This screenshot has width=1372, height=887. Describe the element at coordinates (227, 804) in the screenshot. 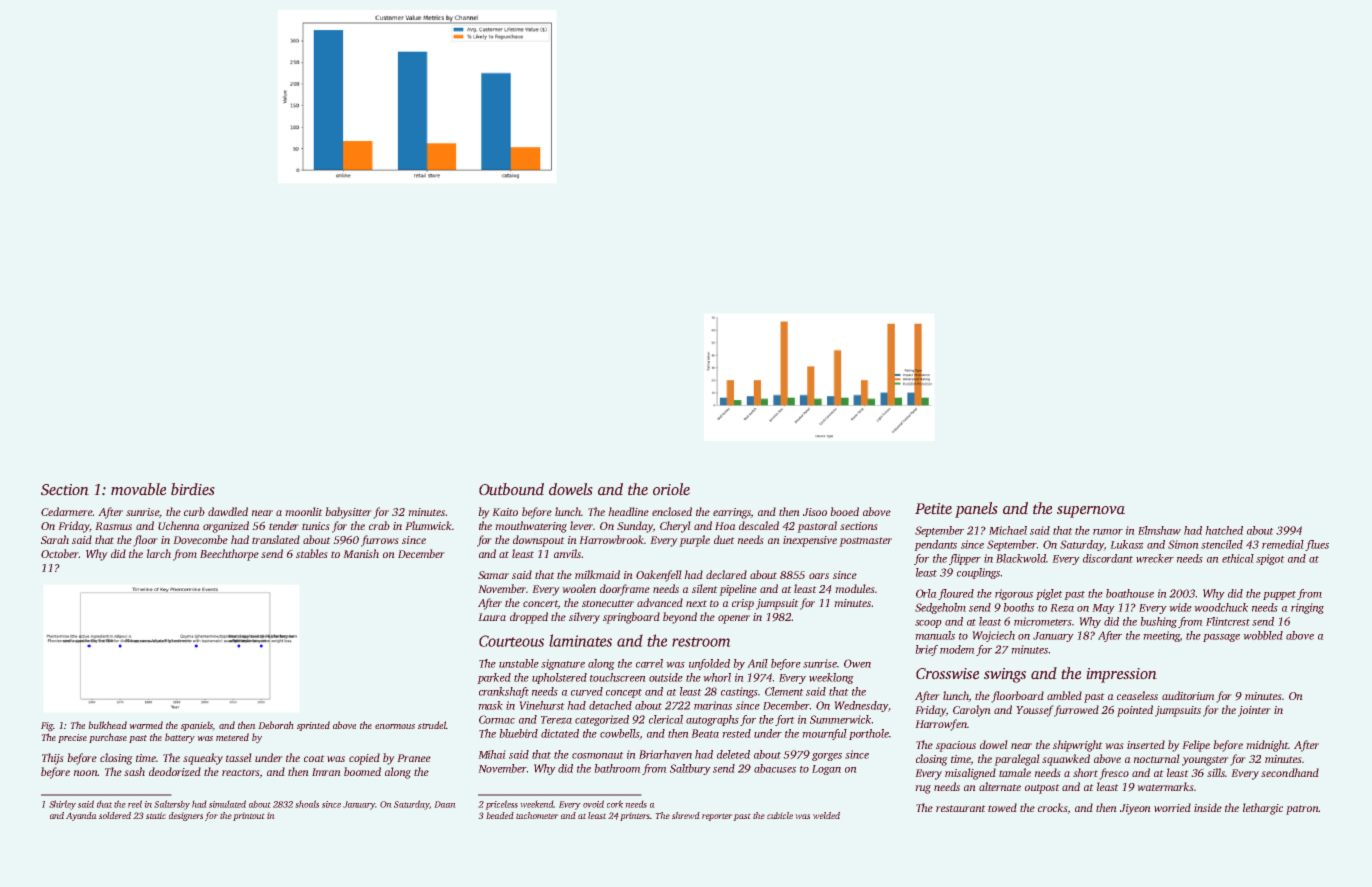

I see `simulated` at that location.
